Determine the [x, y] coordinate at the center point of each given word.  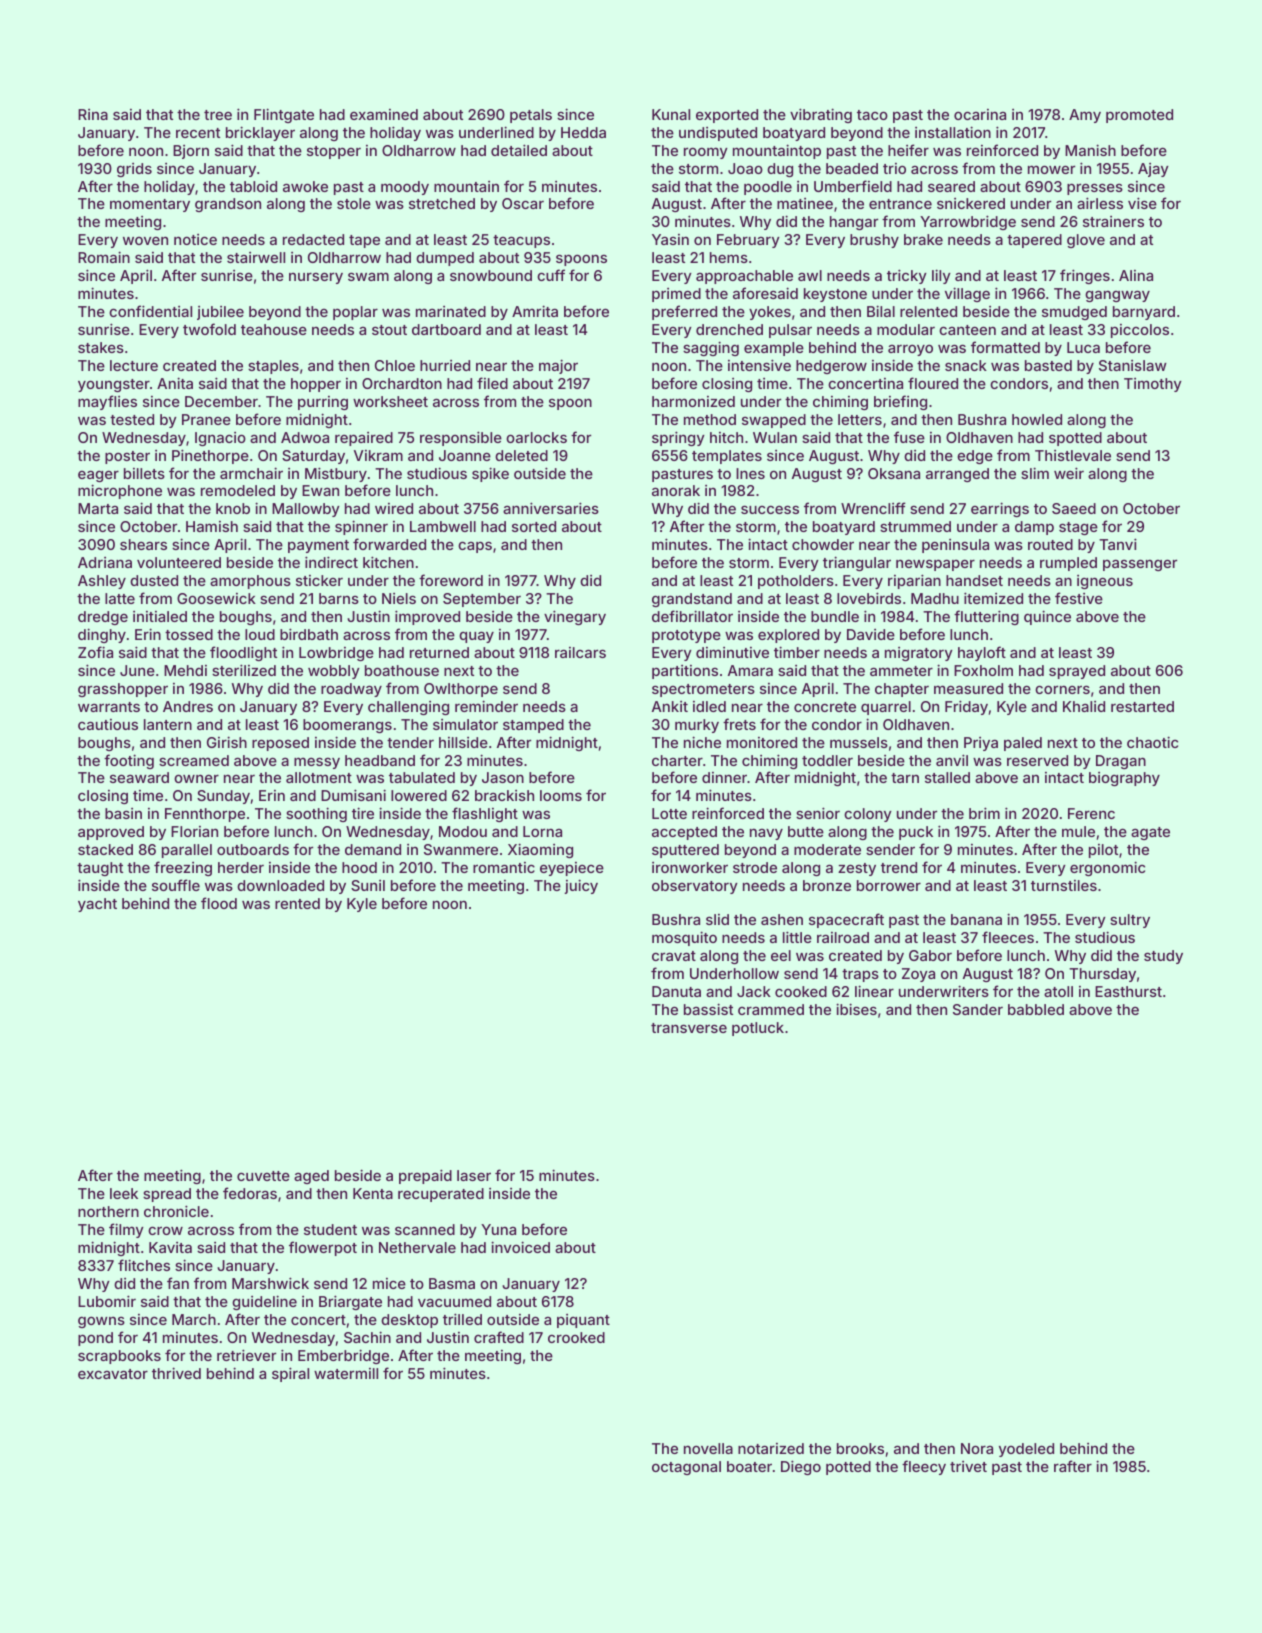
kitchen [388, 562]
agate [1150, 833]
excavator [113, 1374]
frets [739, 724]
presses [1095, 189]
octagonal [686, 1468]
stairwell [256, 257]
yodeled [1026, 1450]
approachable [744, 277]
